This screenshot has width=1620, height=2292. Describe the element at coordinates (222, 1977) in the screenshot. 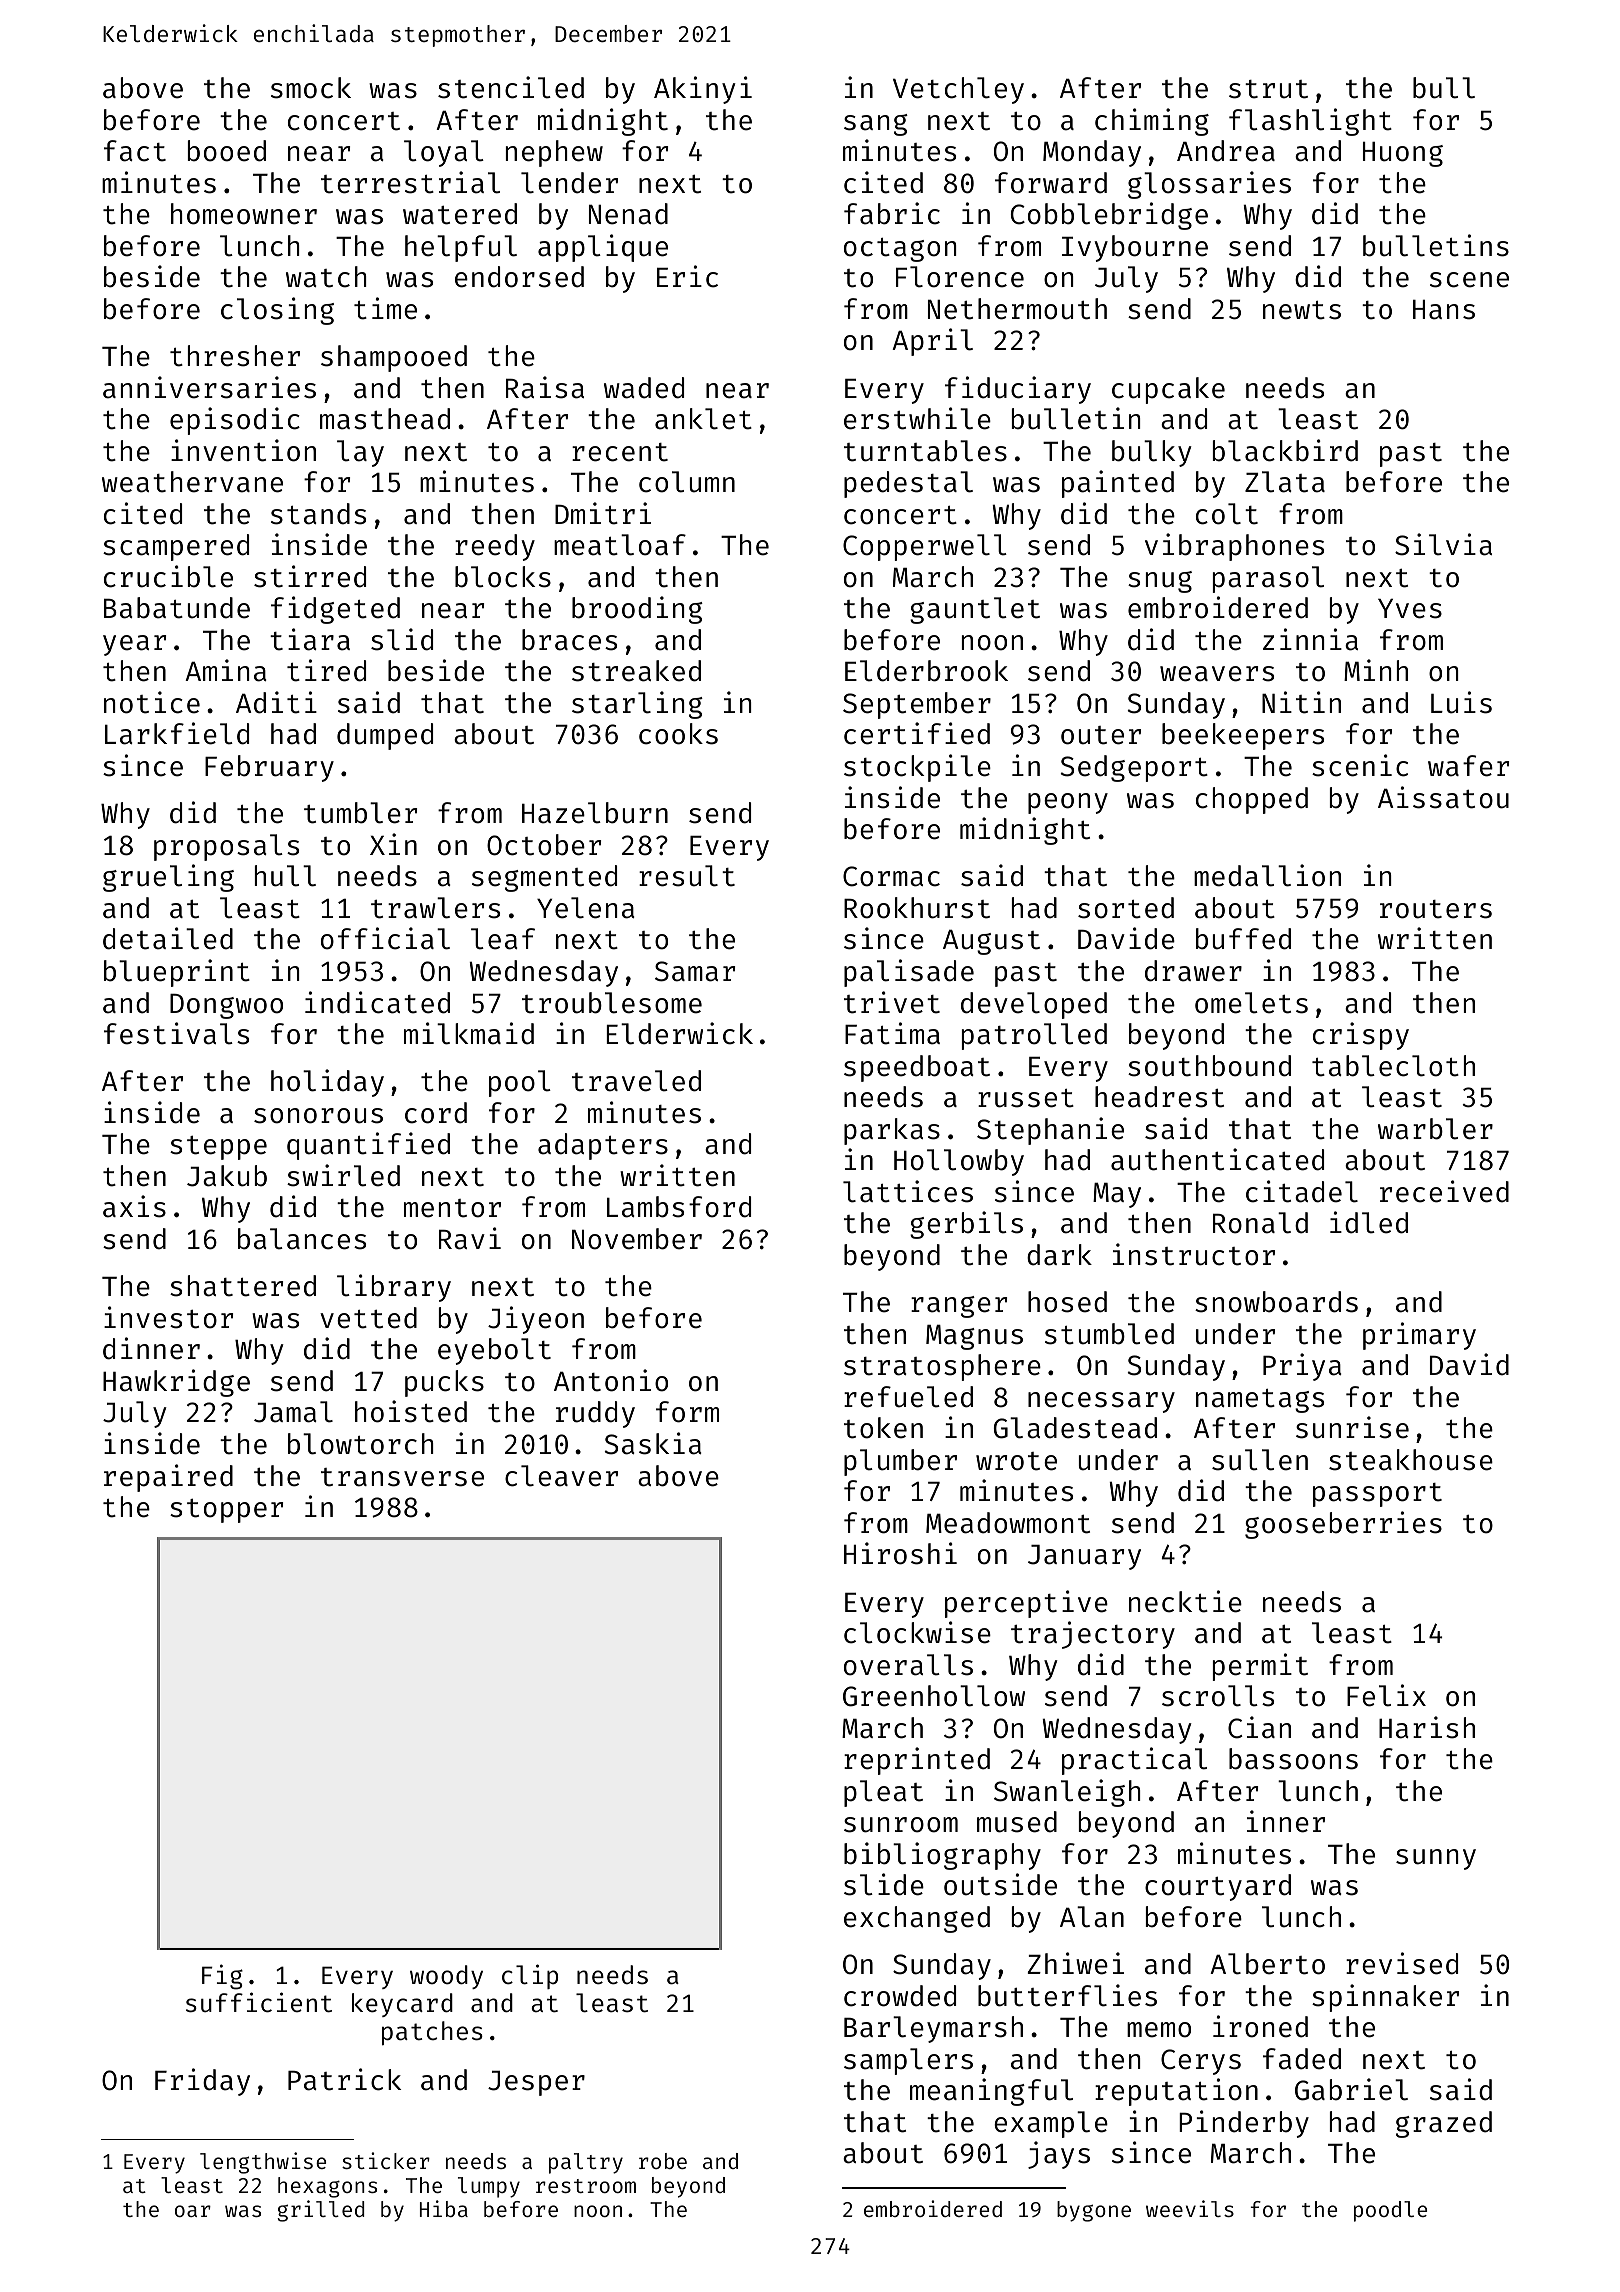

I see `Fig` at that location.
